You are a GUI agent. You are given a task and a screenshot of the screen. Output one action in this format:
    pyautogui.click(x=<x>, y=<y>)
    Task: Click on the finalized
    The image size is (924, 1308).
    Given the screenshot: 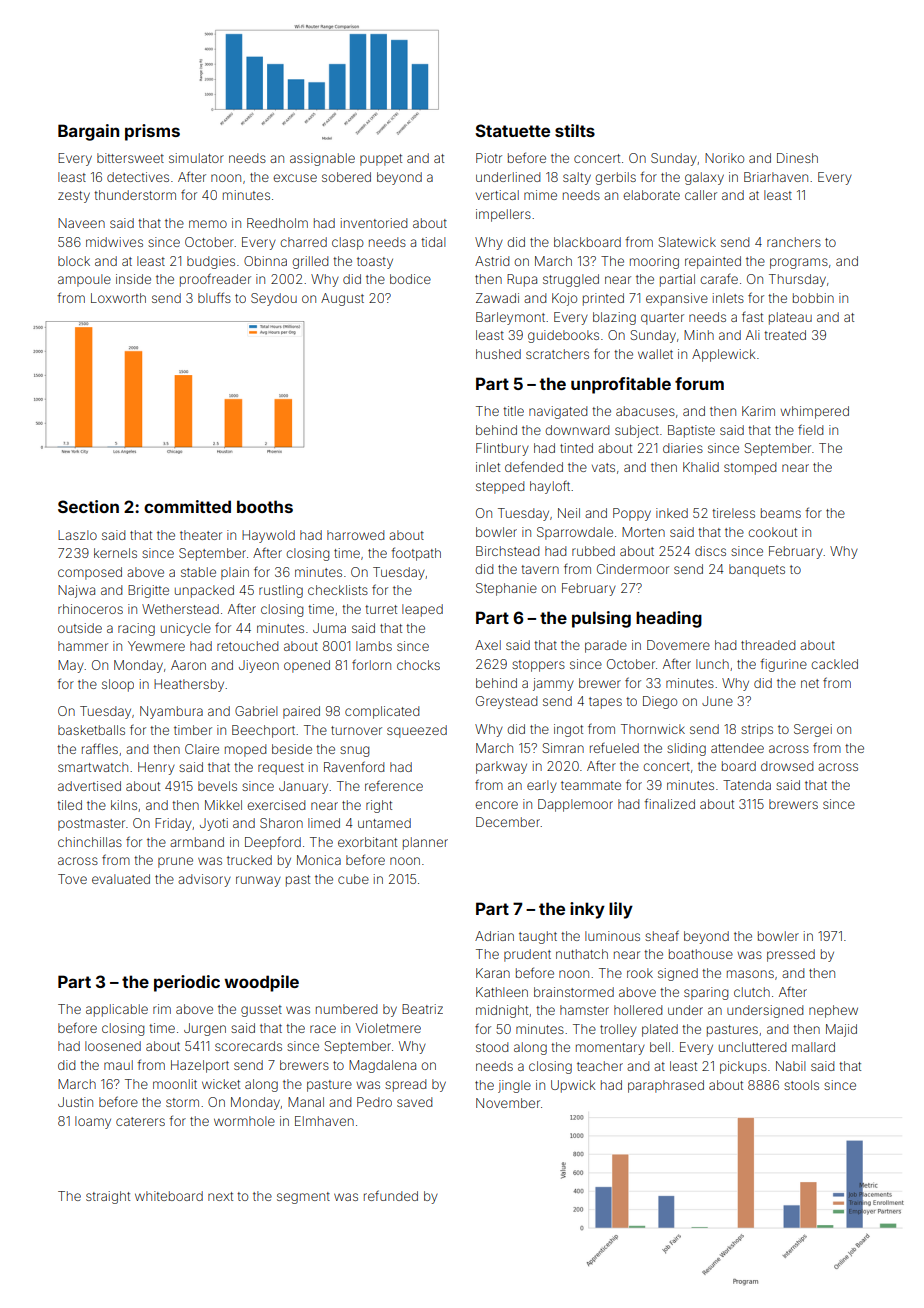 What is the action you would take?
    pyautogui.click(x=669, y=803)
